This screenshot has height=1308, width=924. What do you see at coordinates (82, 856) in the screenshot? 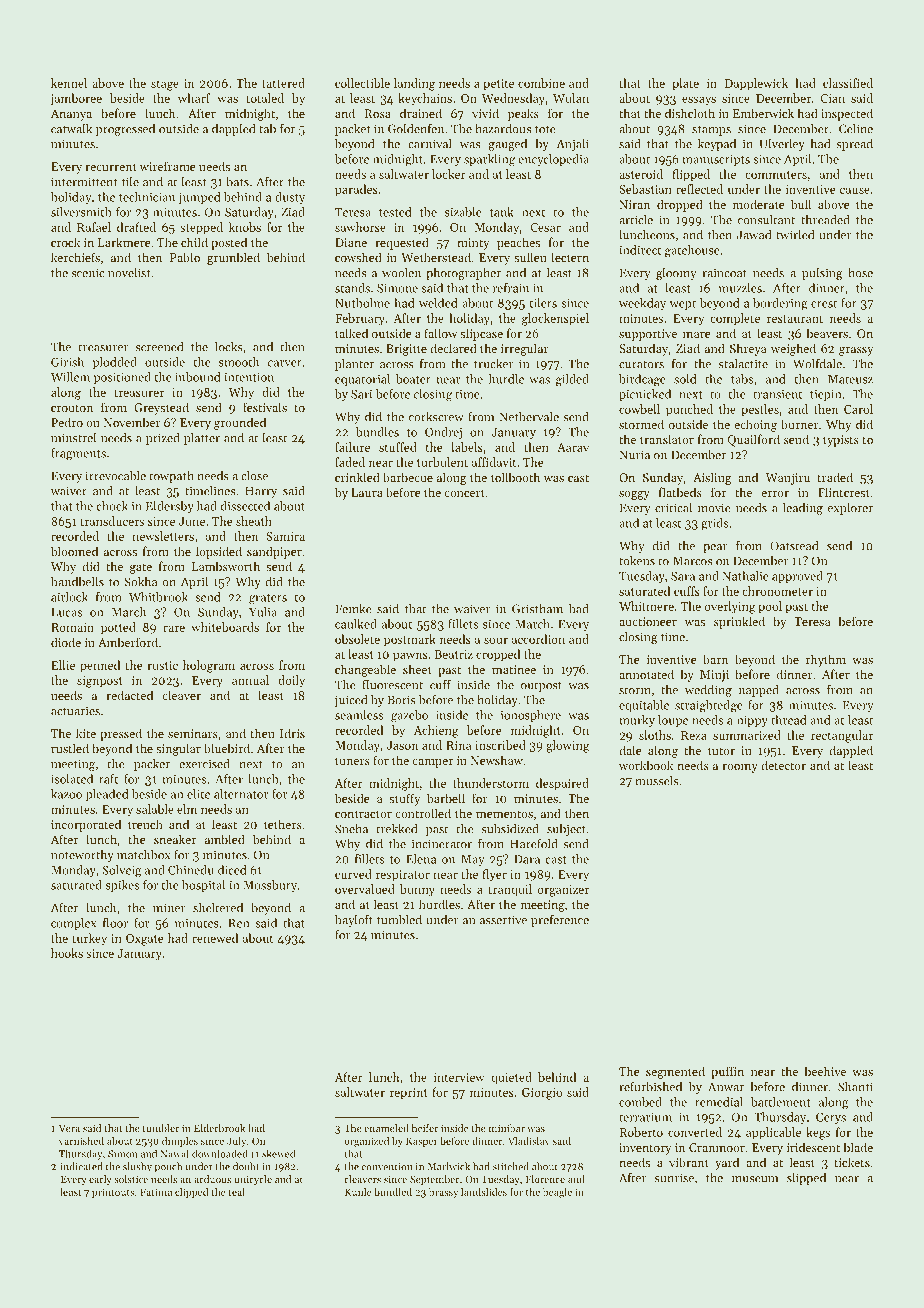
I see `noteworthy` at bounding box center [82, 856].
